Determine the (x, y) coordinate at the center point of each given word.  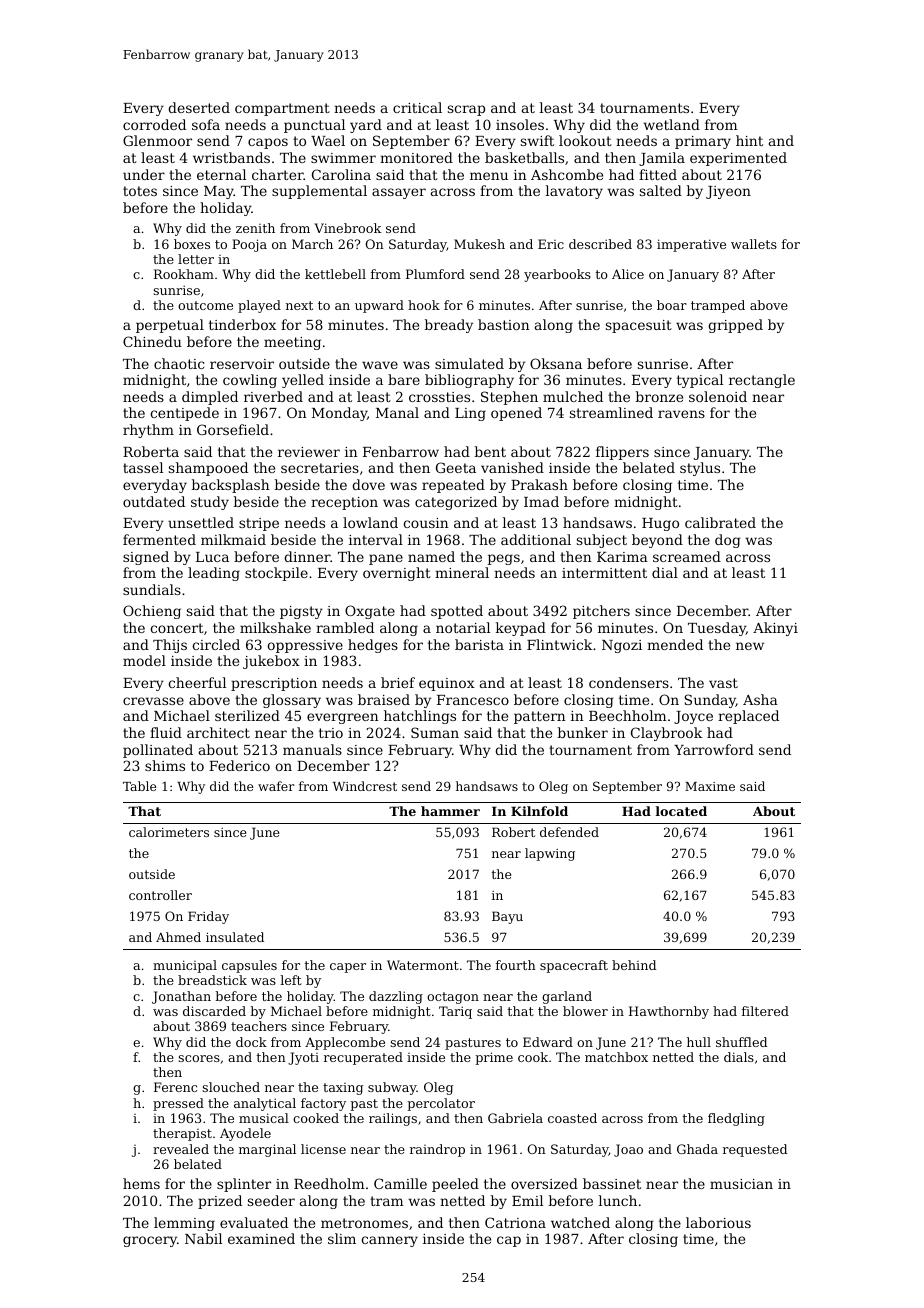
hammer (450, 811)
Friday (208, 917)
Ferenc (175, 1087)
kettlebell (335, 274)
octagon (453, 998)
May (219, 192)
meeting (292, 343)
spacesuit (639, 326)
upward (379, 306)
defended (569, 832)
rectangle (762, 381)
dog (728, 541)
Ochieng (152, 612)
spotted (457, 612)
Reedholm (329, 1183)
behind (634, 965)
